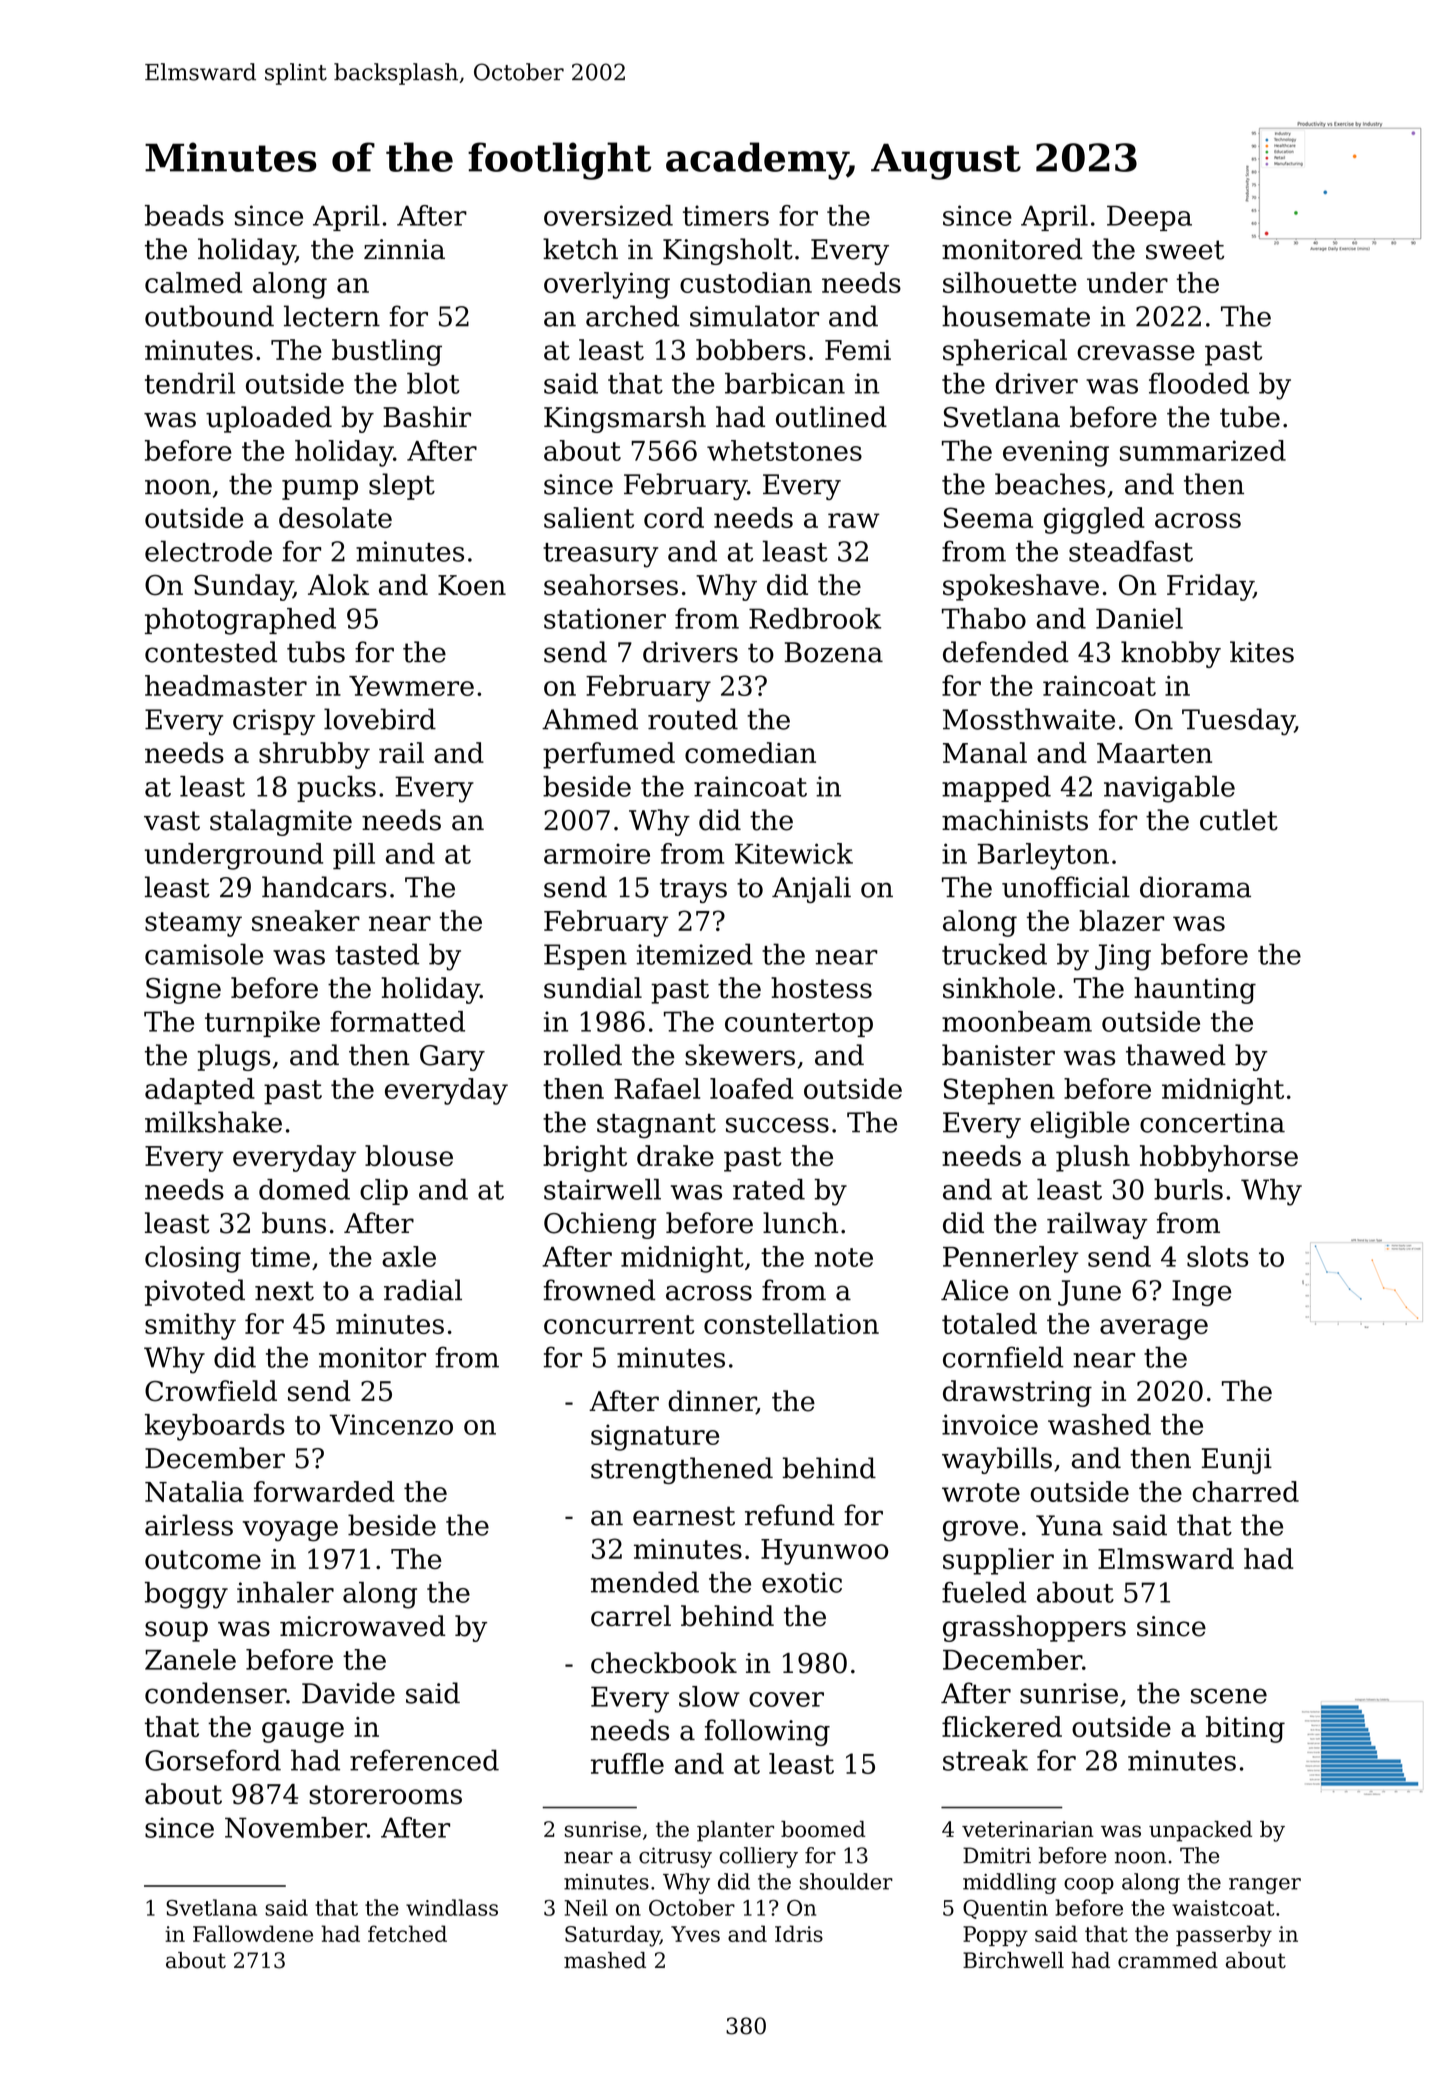  I want to click on plush, so click(1093, 1158).
